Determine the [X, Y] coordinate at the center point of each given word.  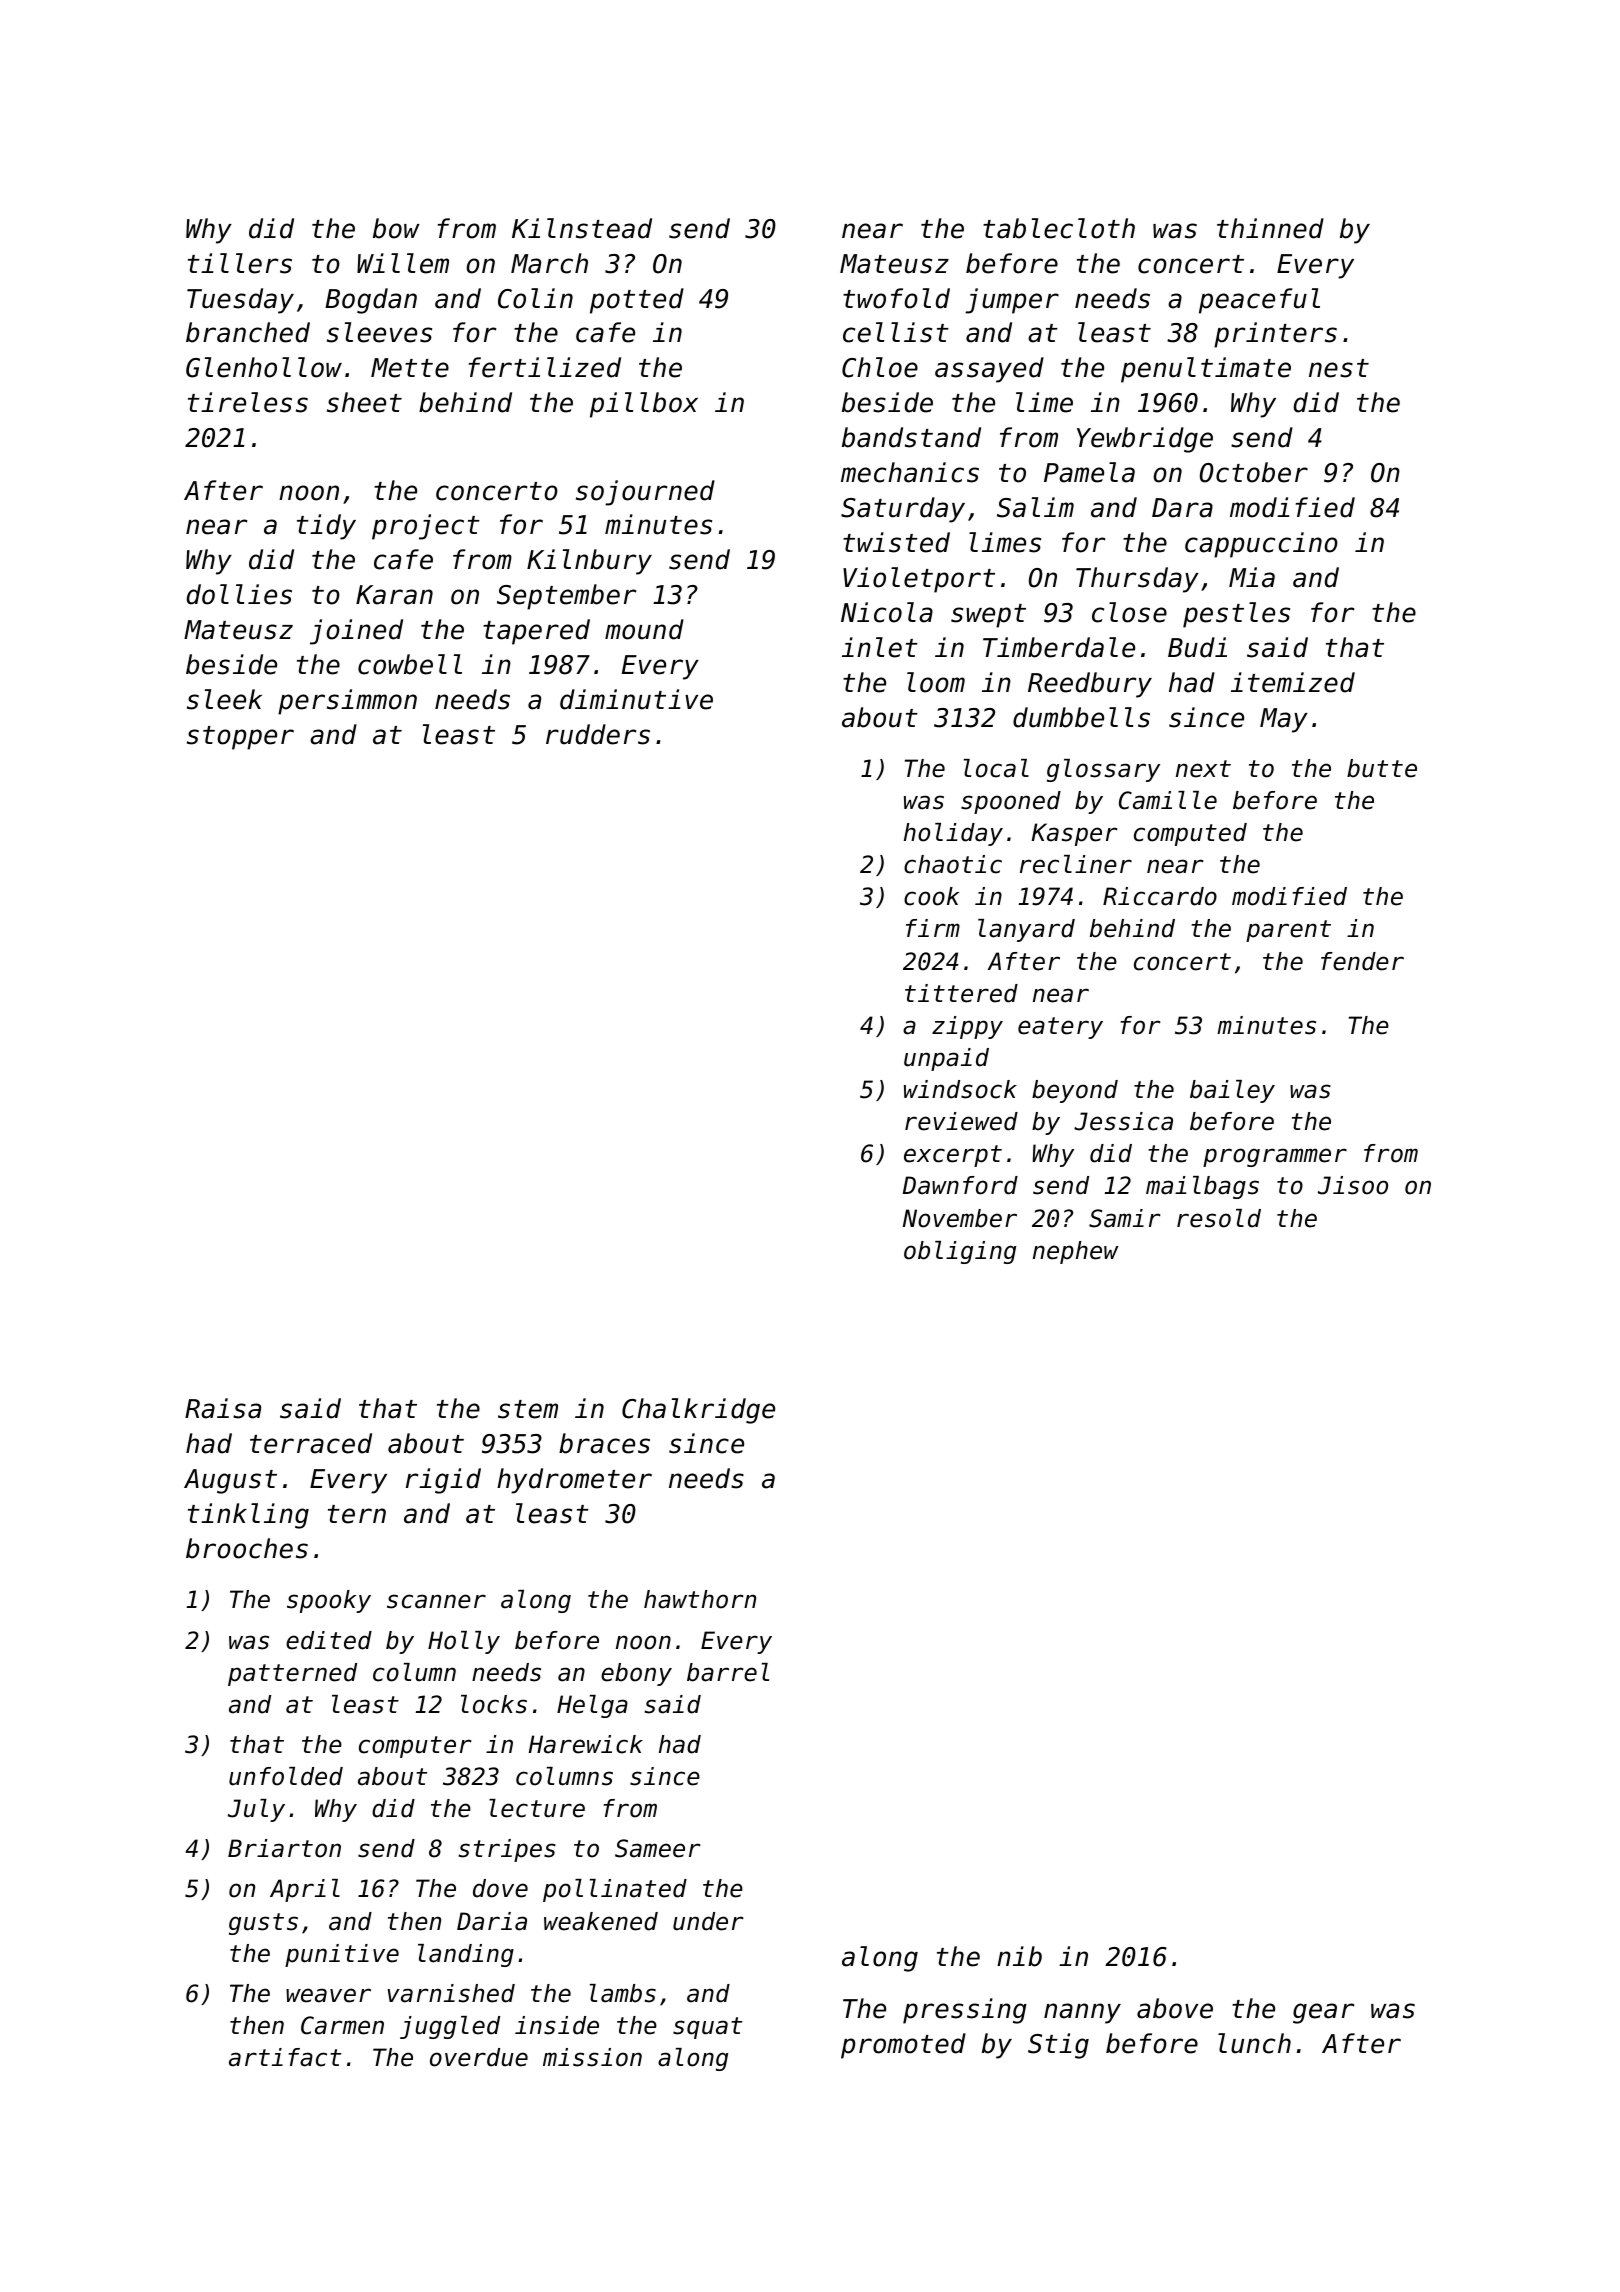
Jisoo [1353, 1185]
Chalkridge [698, 1411]
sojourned [645, 493]
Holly [464, 1642]
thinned [1270, 228]
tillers [240, 263]
